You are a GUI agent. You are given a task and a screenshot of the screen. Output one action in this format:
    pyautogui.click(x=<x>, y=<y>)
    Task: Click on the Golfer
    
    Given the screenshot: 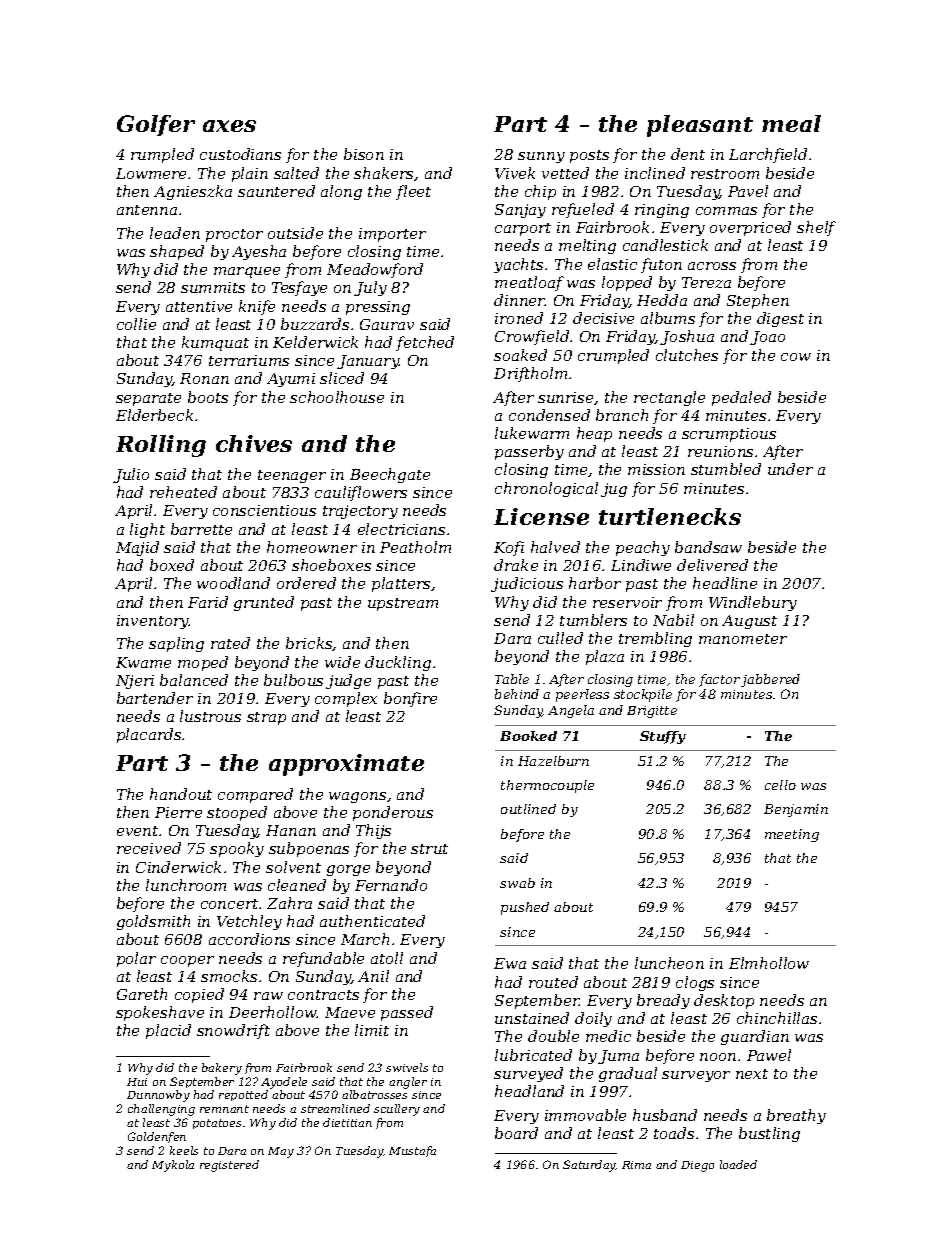 What is the action you would take?
    pyautogui.click(x=156, y=125)
